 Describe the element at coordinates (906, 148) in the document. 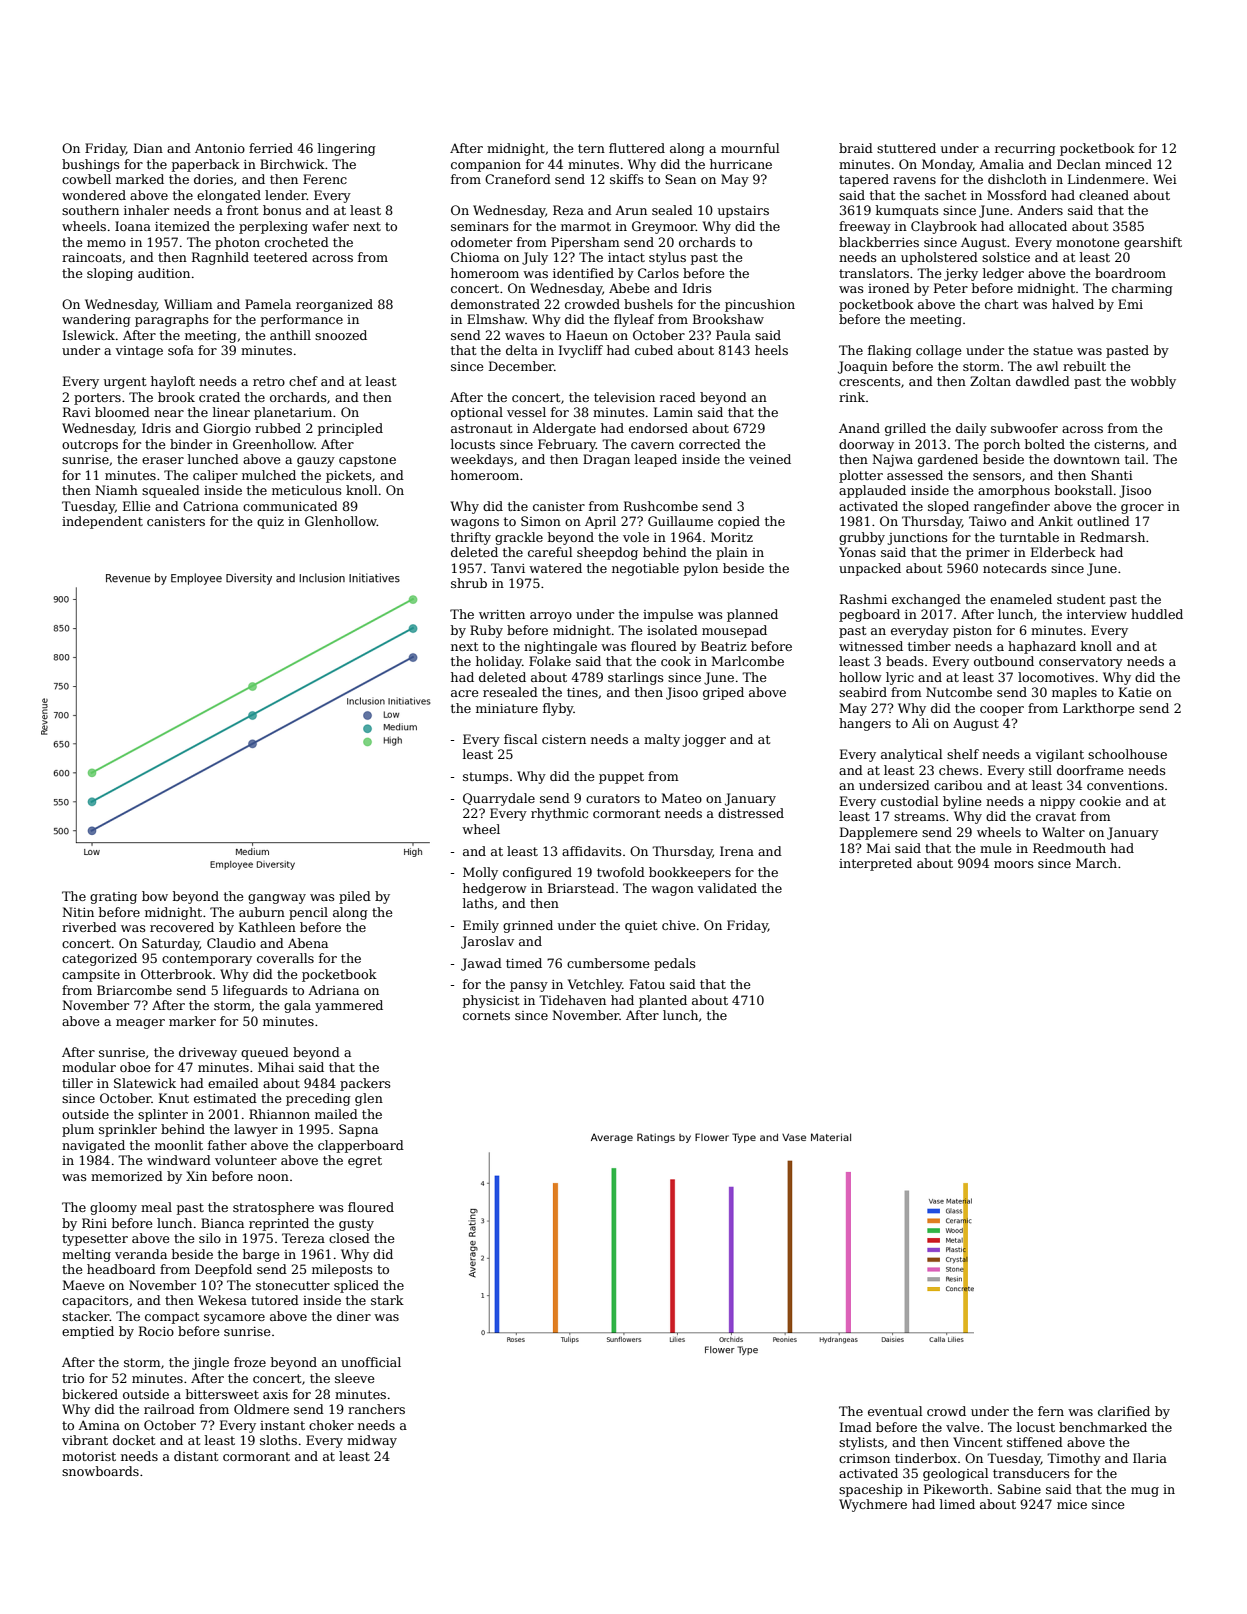

I see `stuttered` at that location.
